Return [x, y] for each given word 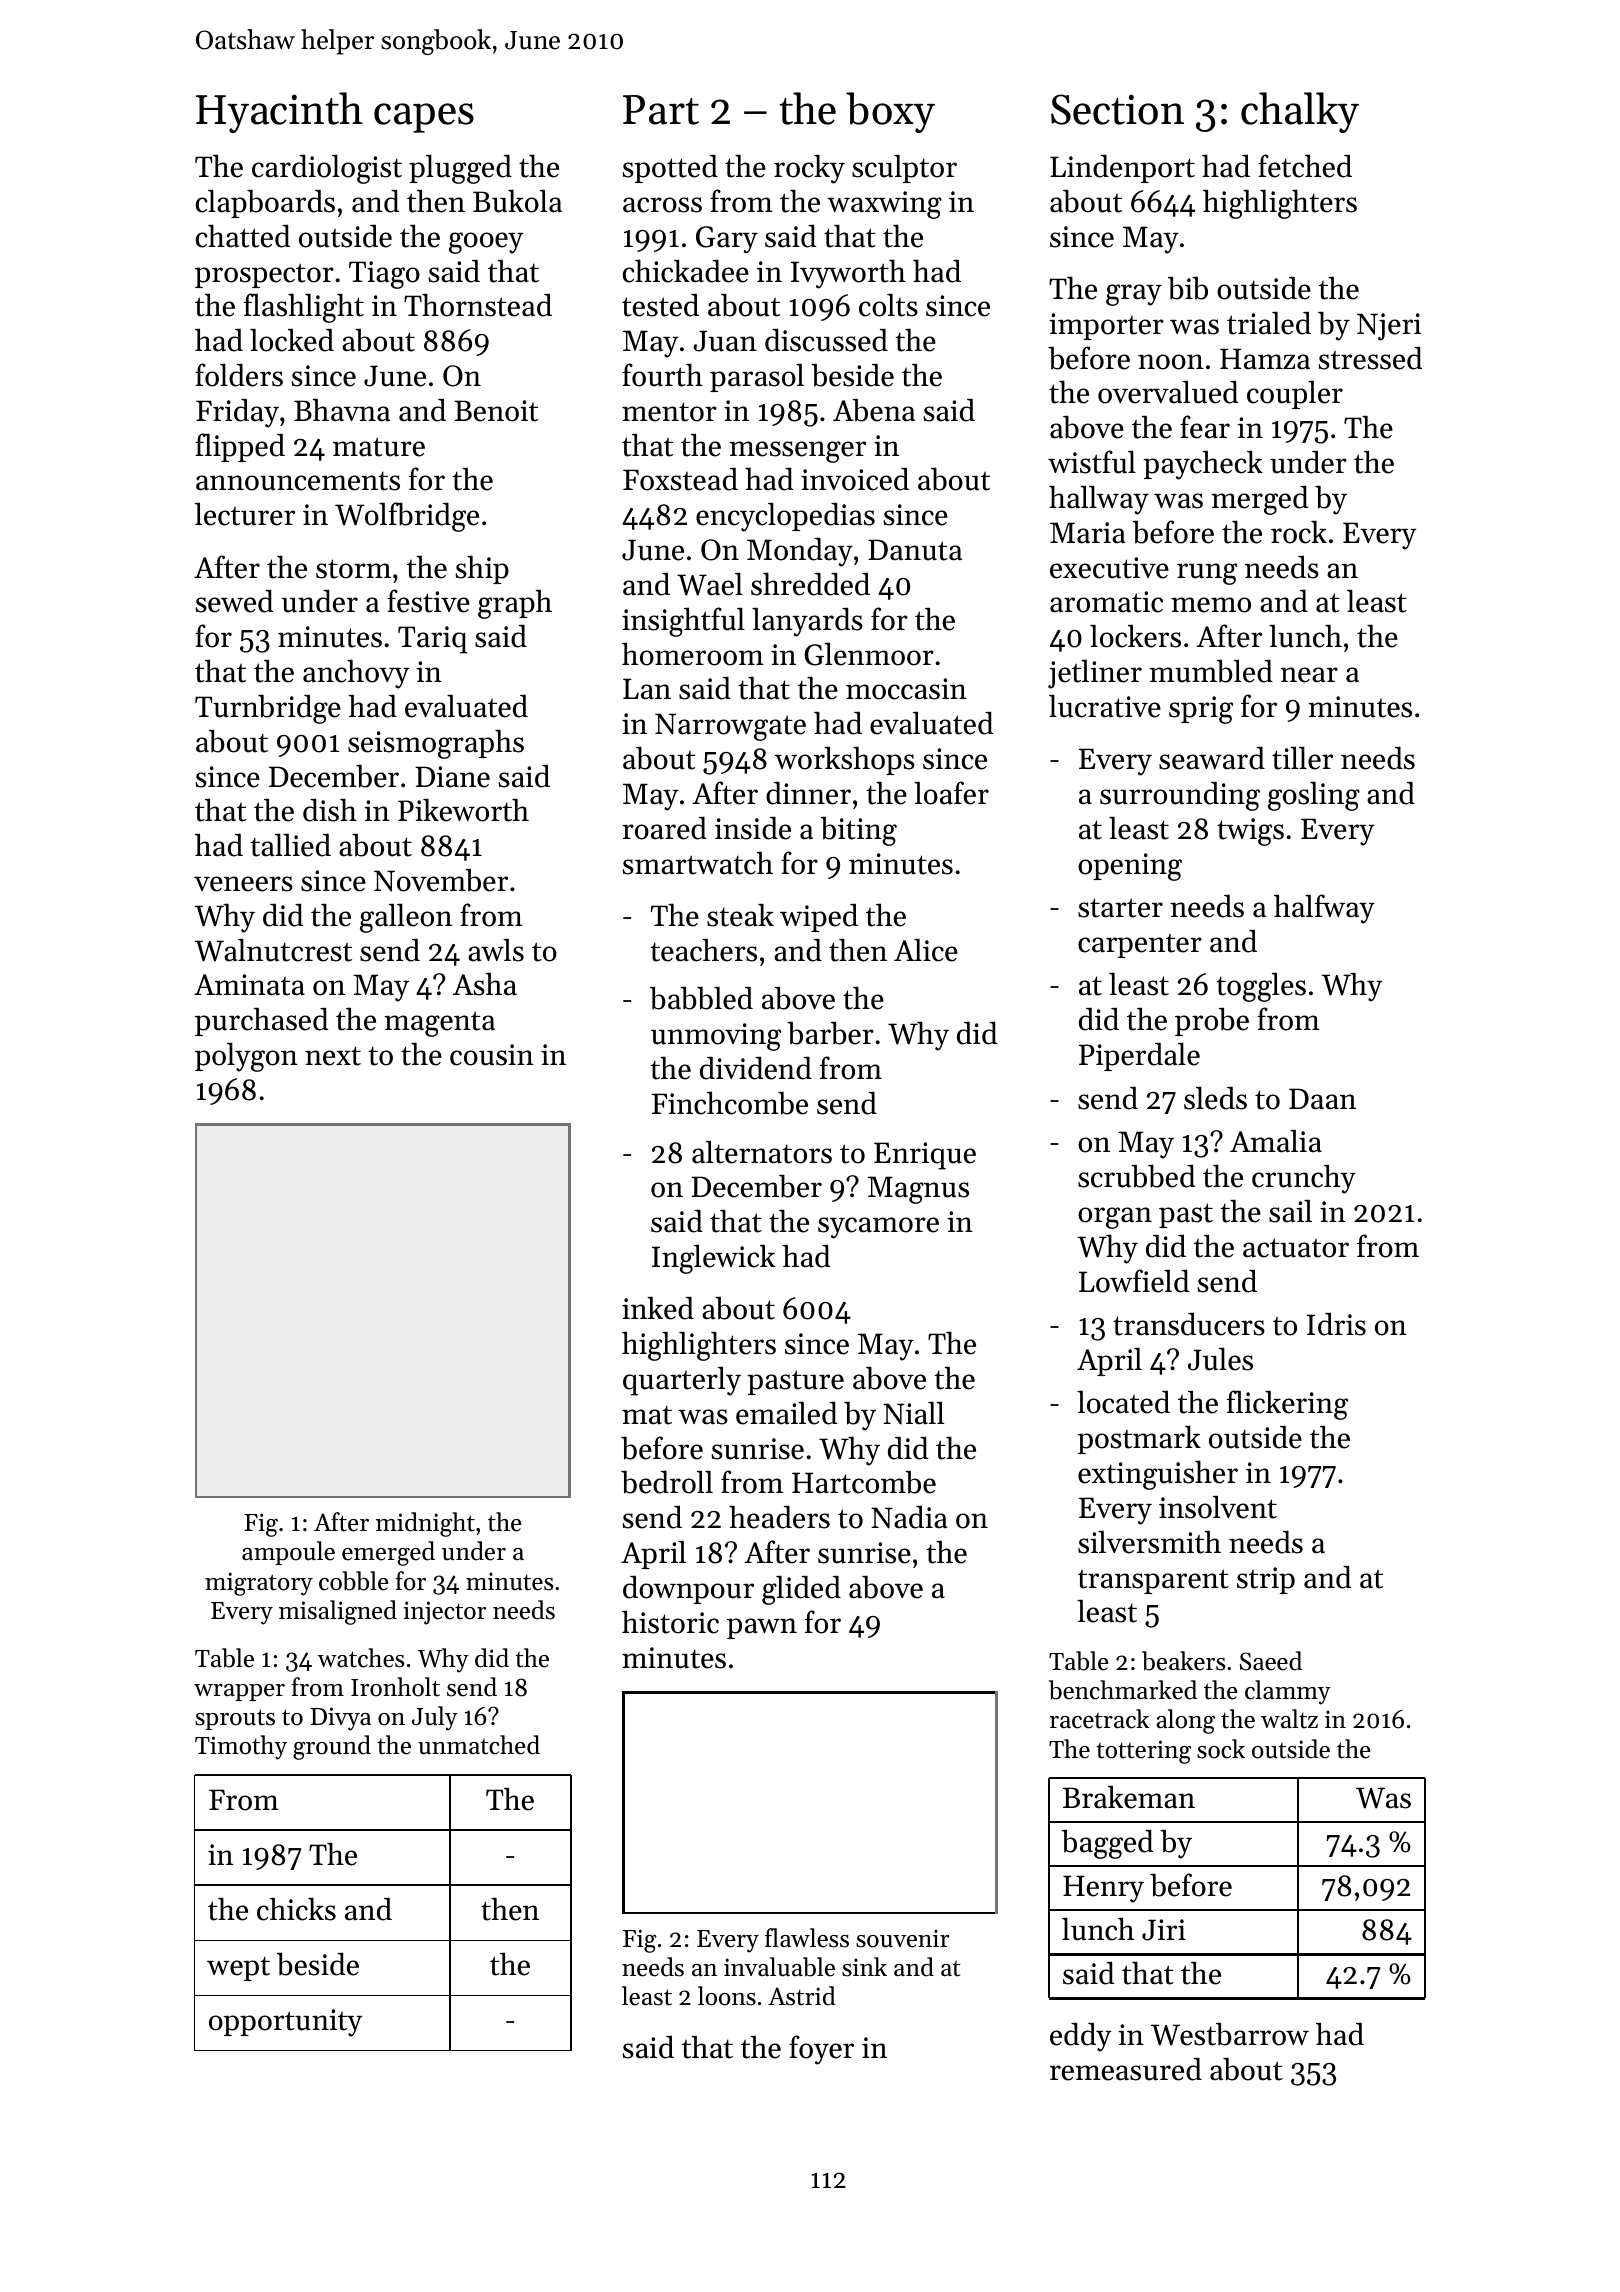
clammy [1288, 1692]
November [441, 880]
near [1309, 675]
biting [858, 831]
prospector [264, 275]
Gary [727, 240]
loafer [951, 793]
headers [779, 1517]
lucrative [1105, 706]
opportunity [285, 2023]
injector [445, 1613]
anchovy [356, 674]
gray [1134, 295]
